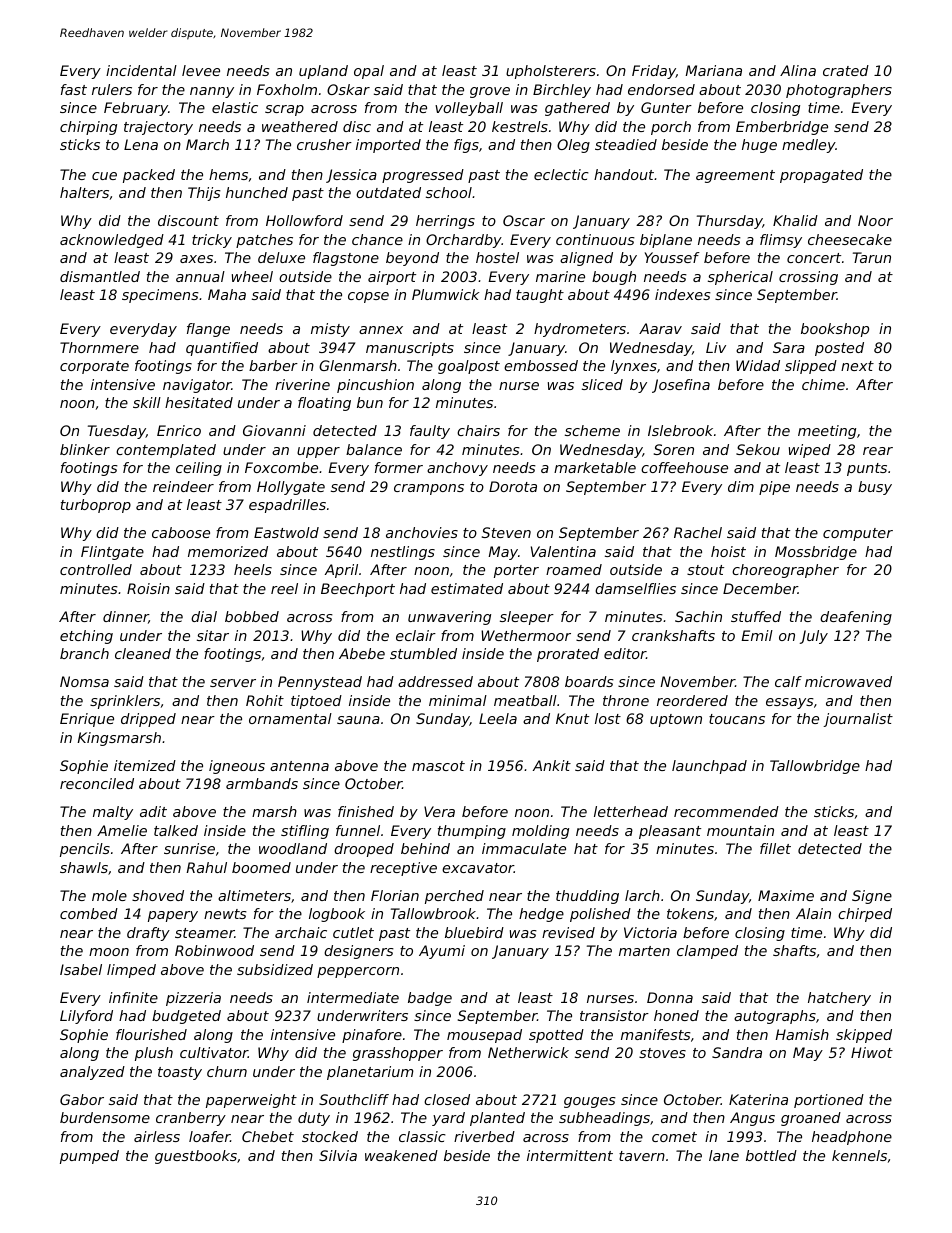 The image size is (952, 1233). Describe the element at coordinates (737, 719) in the screenshot. I see `toucans` at that location.
